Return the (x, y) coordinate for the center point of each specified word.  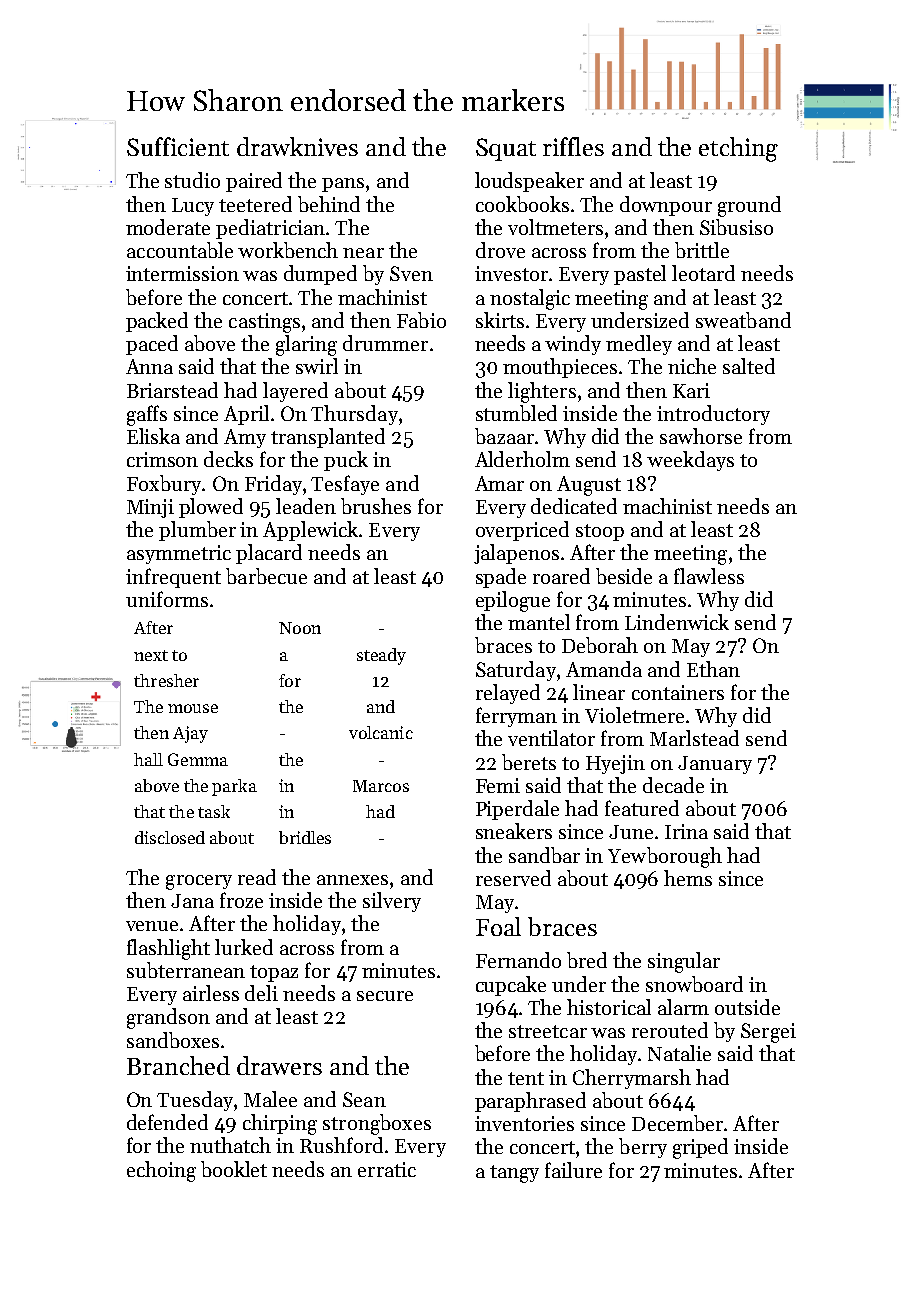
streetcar (548, 1031)
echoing (161, 1171)
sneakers (514, 831)
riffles (573, 146)
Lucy (193, 207)
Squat (506, 149)
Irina (686, 831)
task (214, 811)
